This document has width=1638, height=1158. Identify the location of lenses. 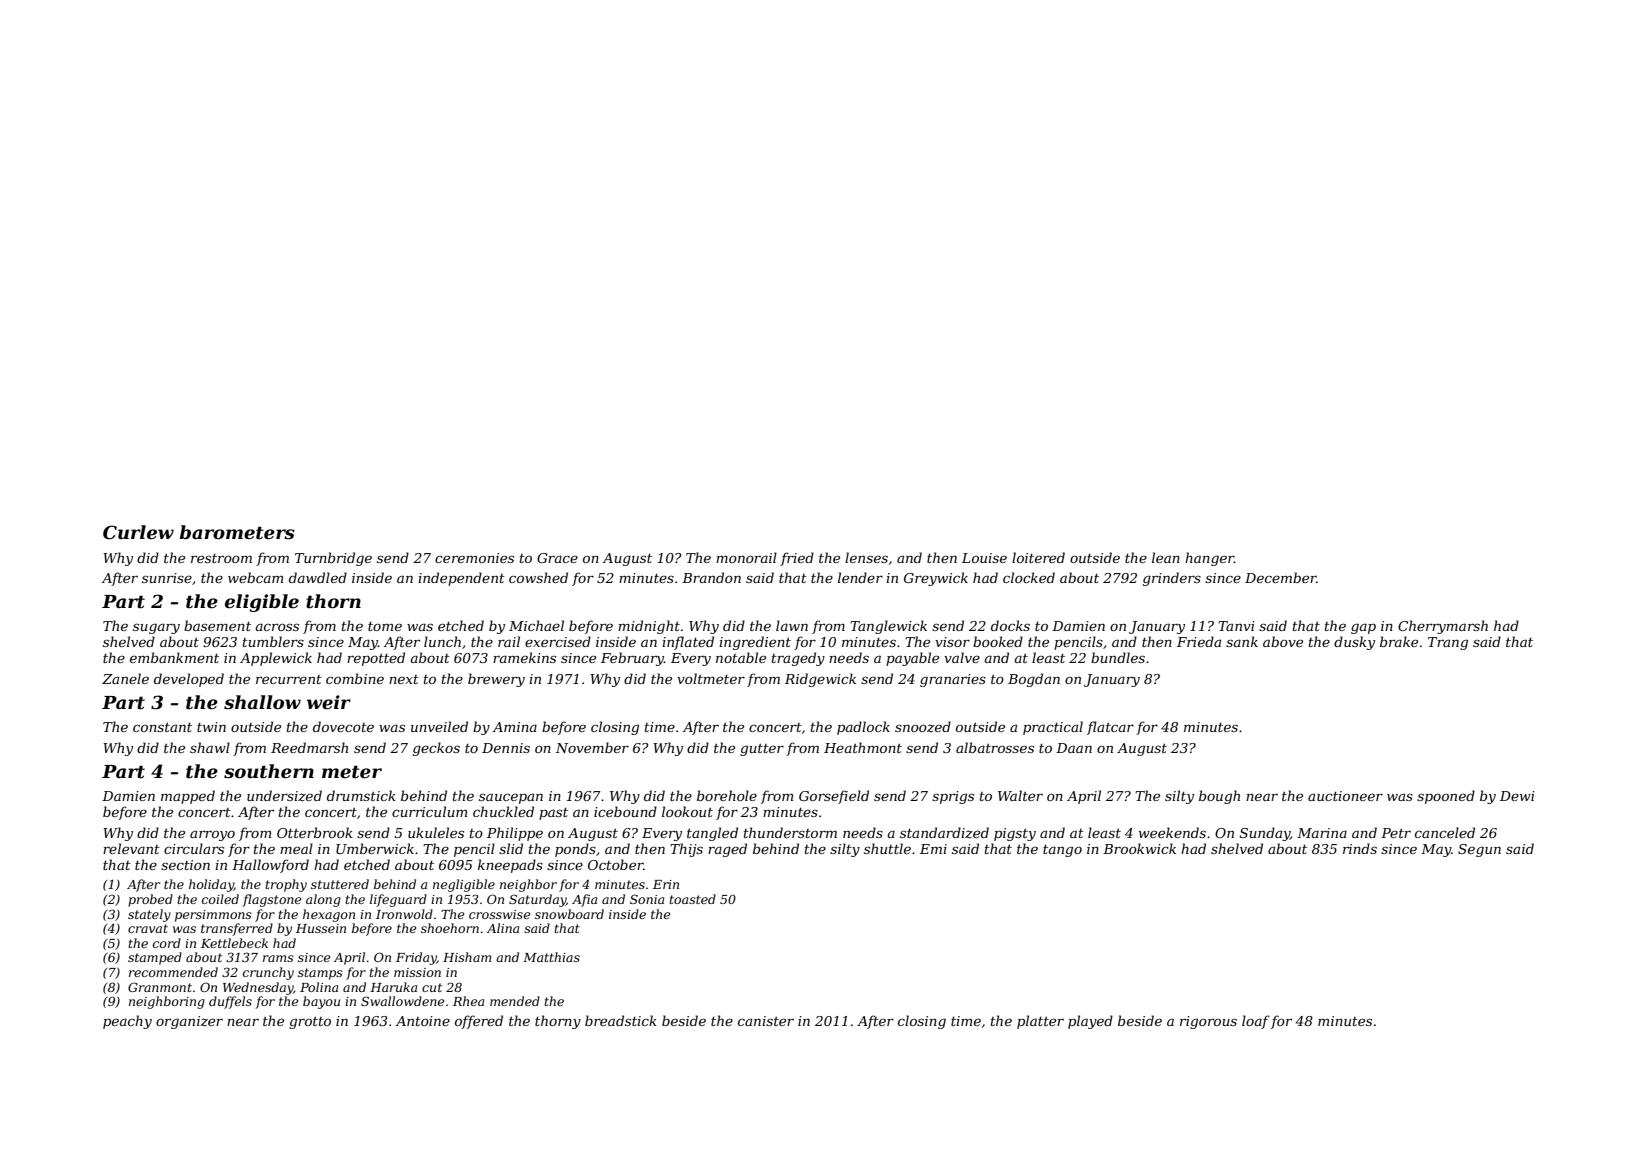
(866, 557).
